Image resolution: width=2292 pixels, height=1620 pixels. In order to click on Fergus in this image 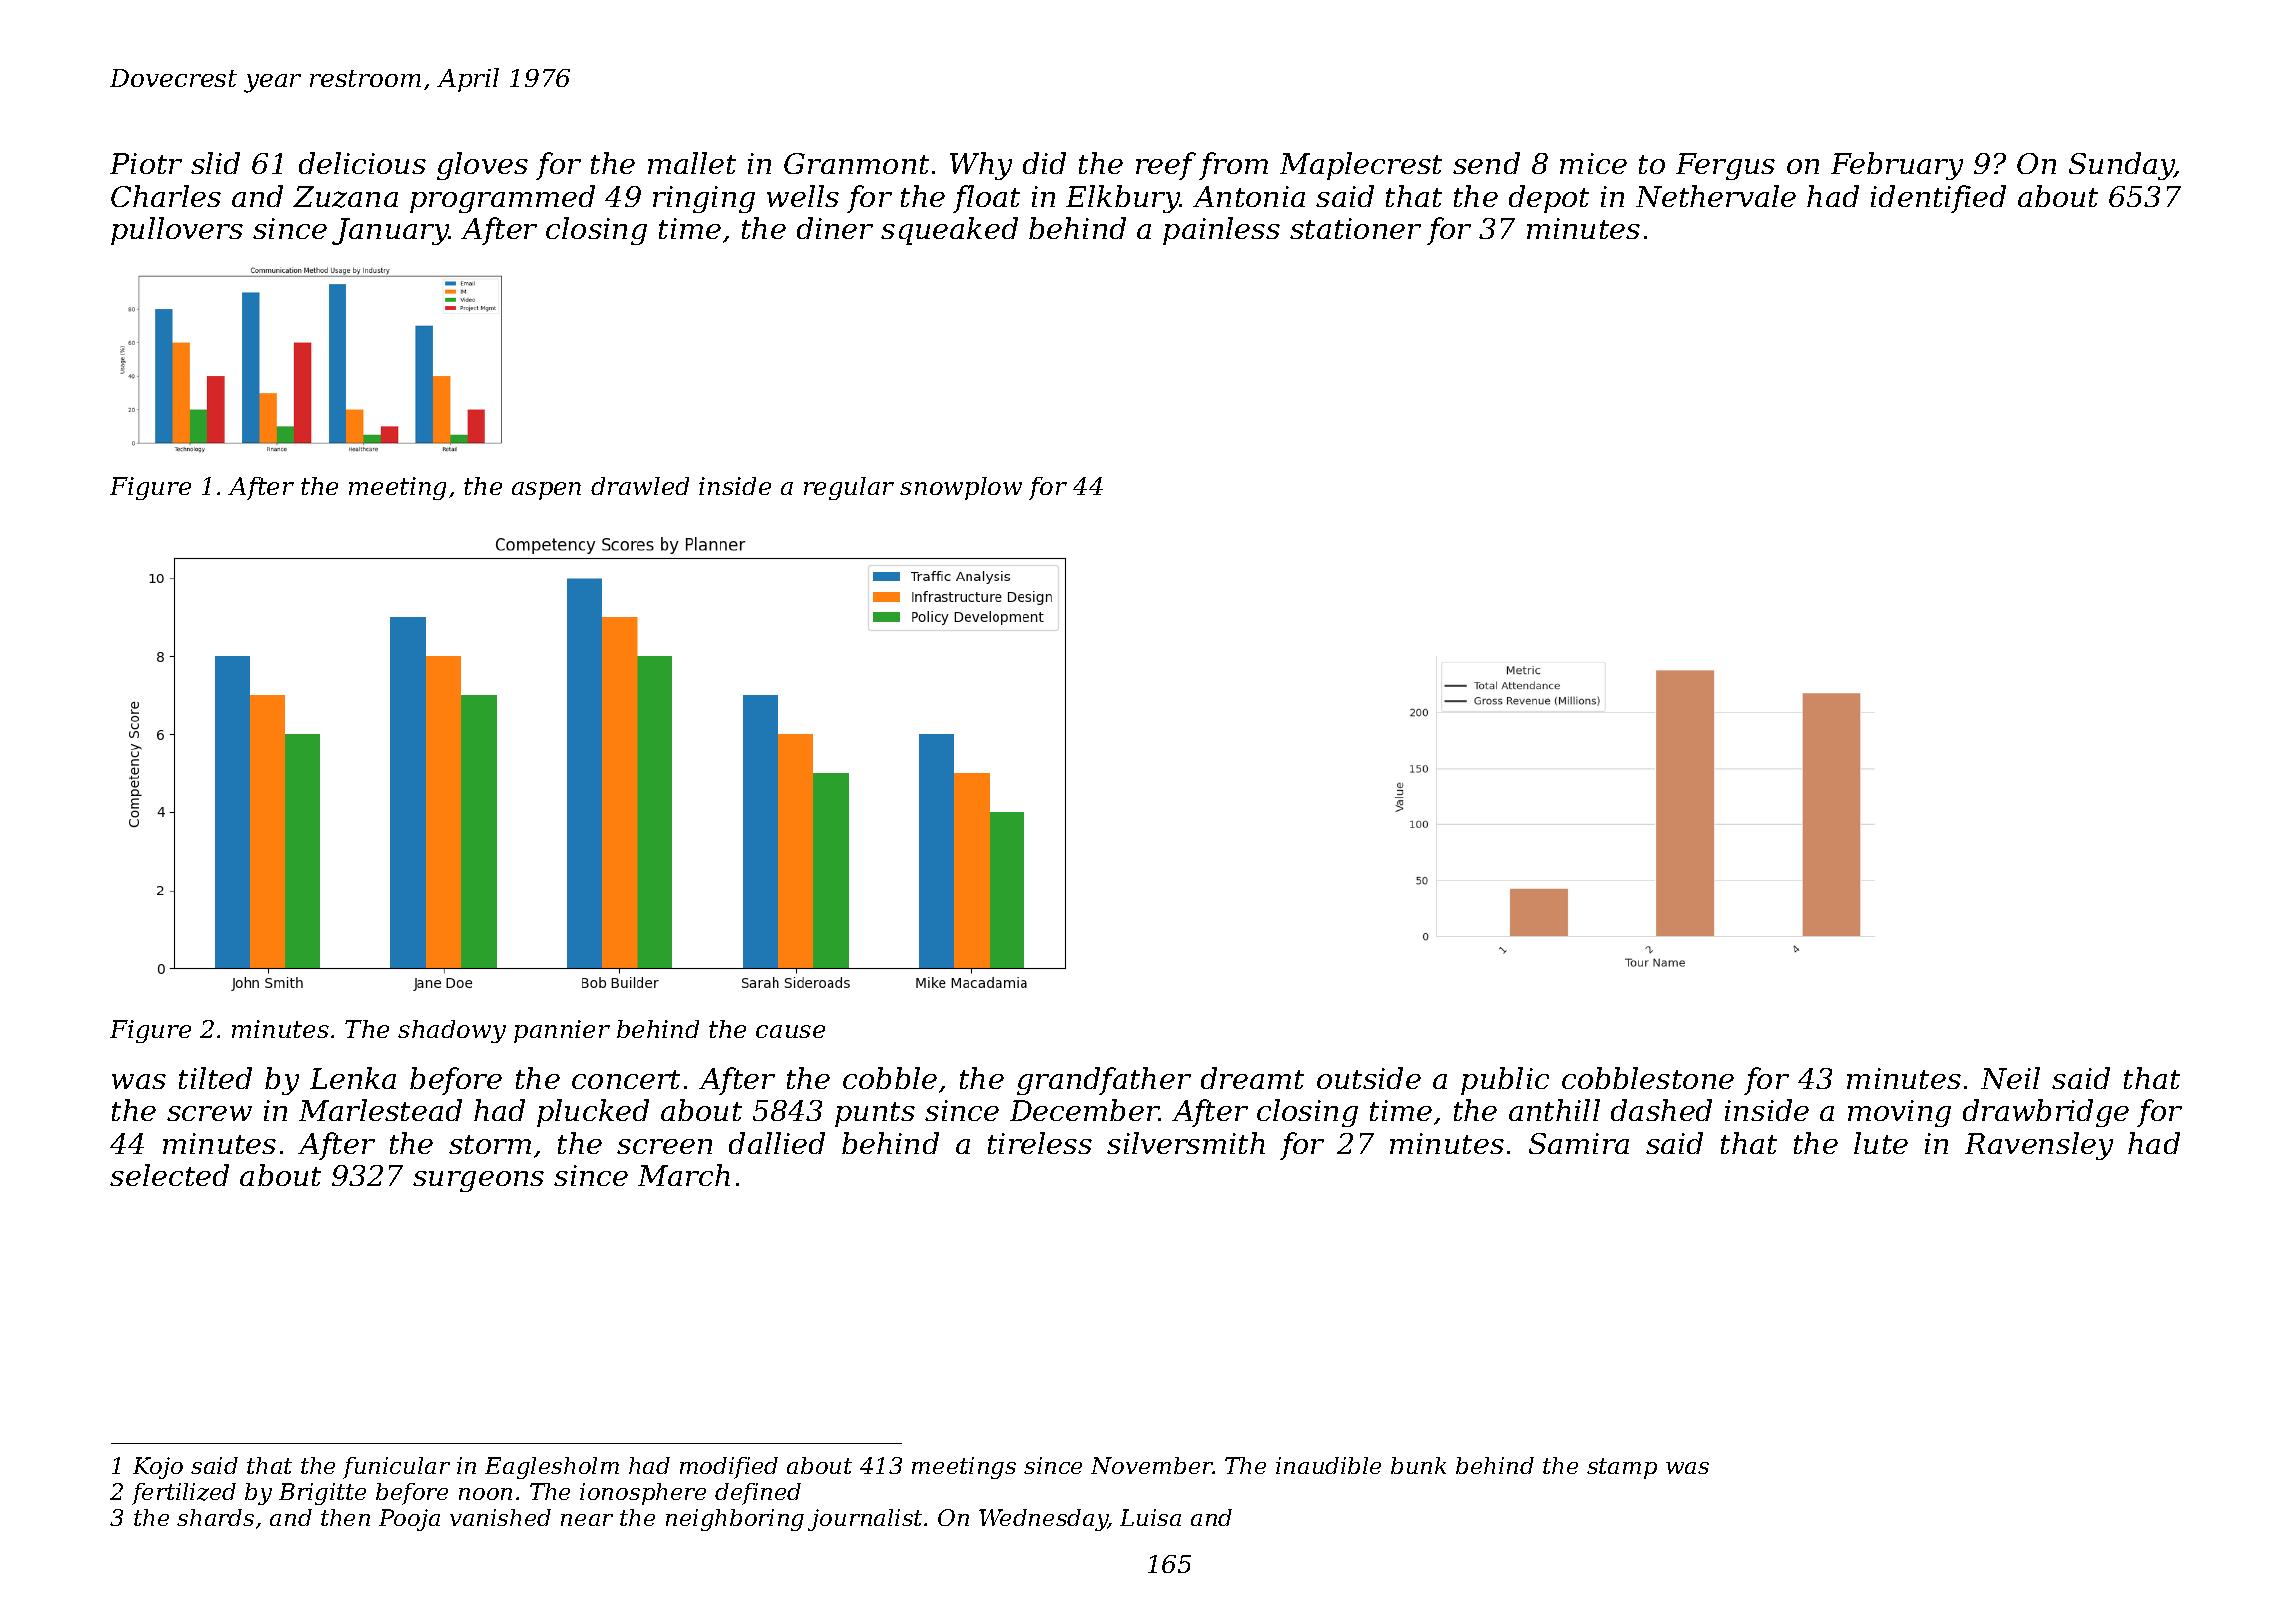, I will do `click(1725, 166)`.
